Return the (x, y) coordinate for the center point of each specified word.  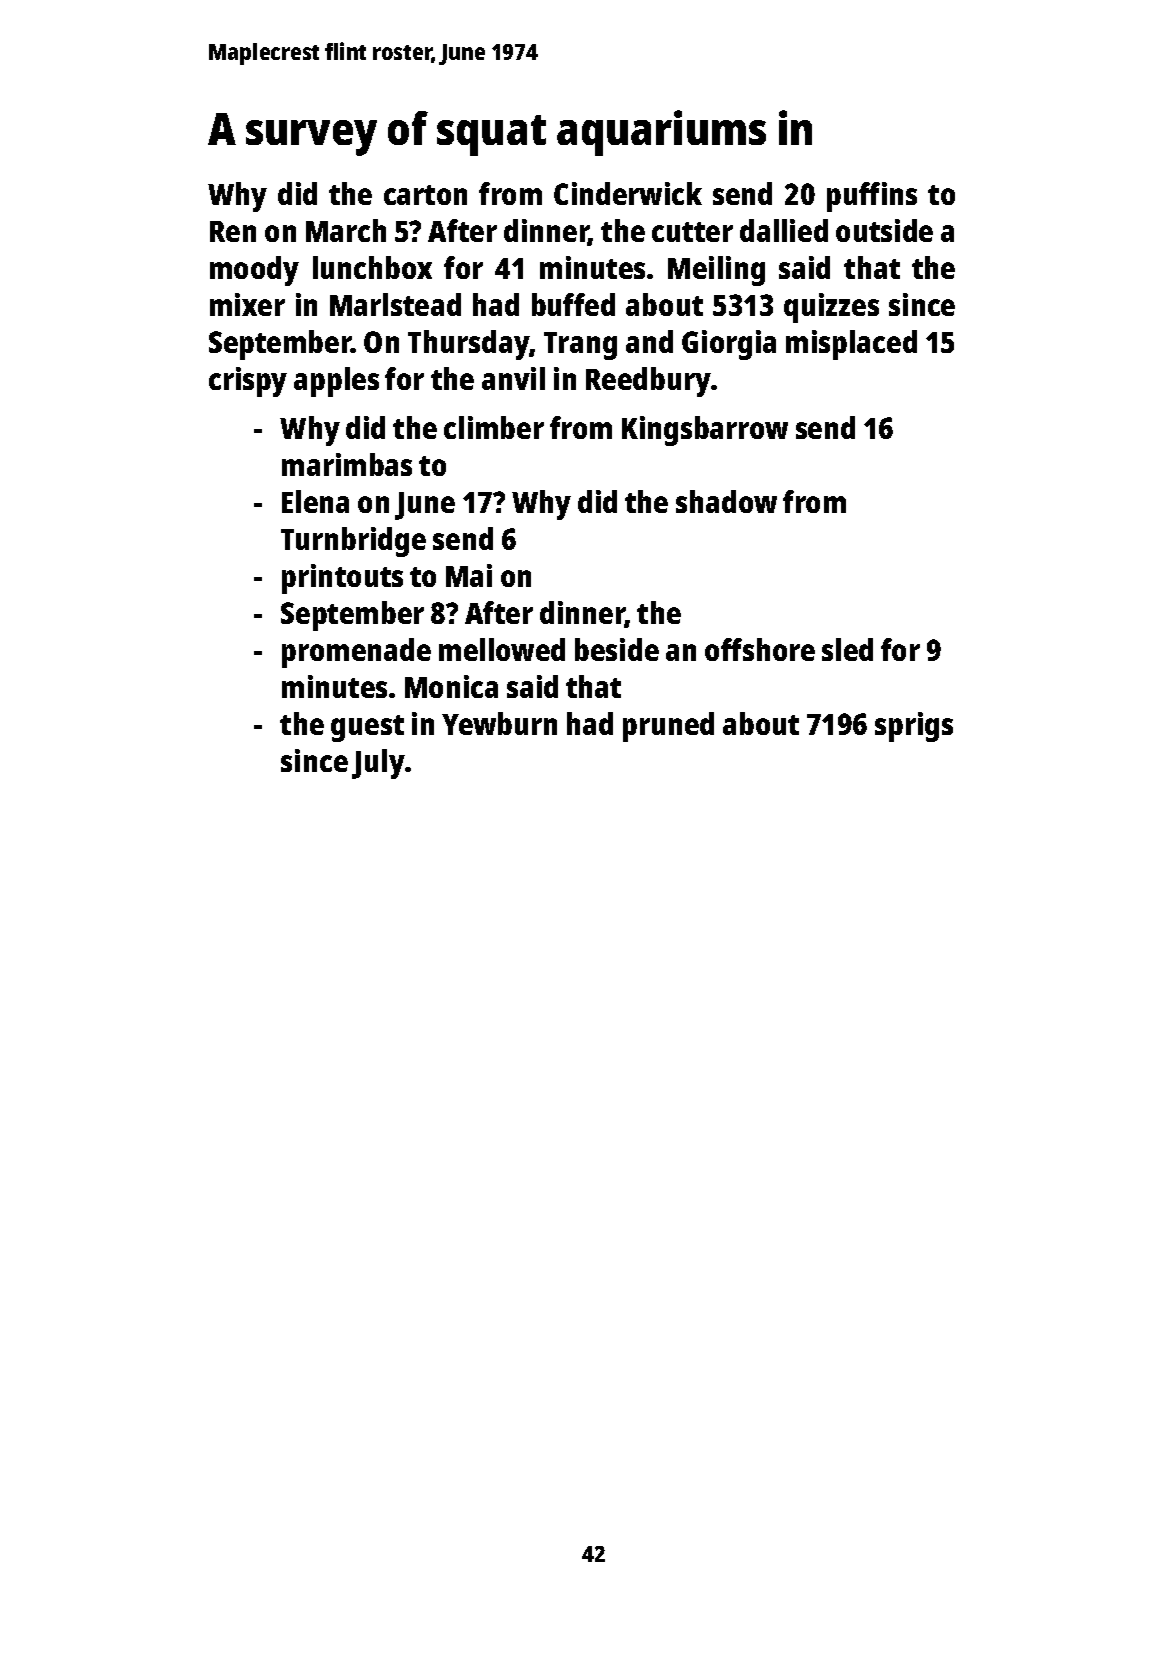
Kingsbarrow (705, 431)
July (378, 764)
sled (847, 649)
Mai (469, 575)
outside (884, 230)
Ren (233, 231)
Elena (315, 501)
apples (336, 382)
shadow (726, 501)
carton (425, 195)
